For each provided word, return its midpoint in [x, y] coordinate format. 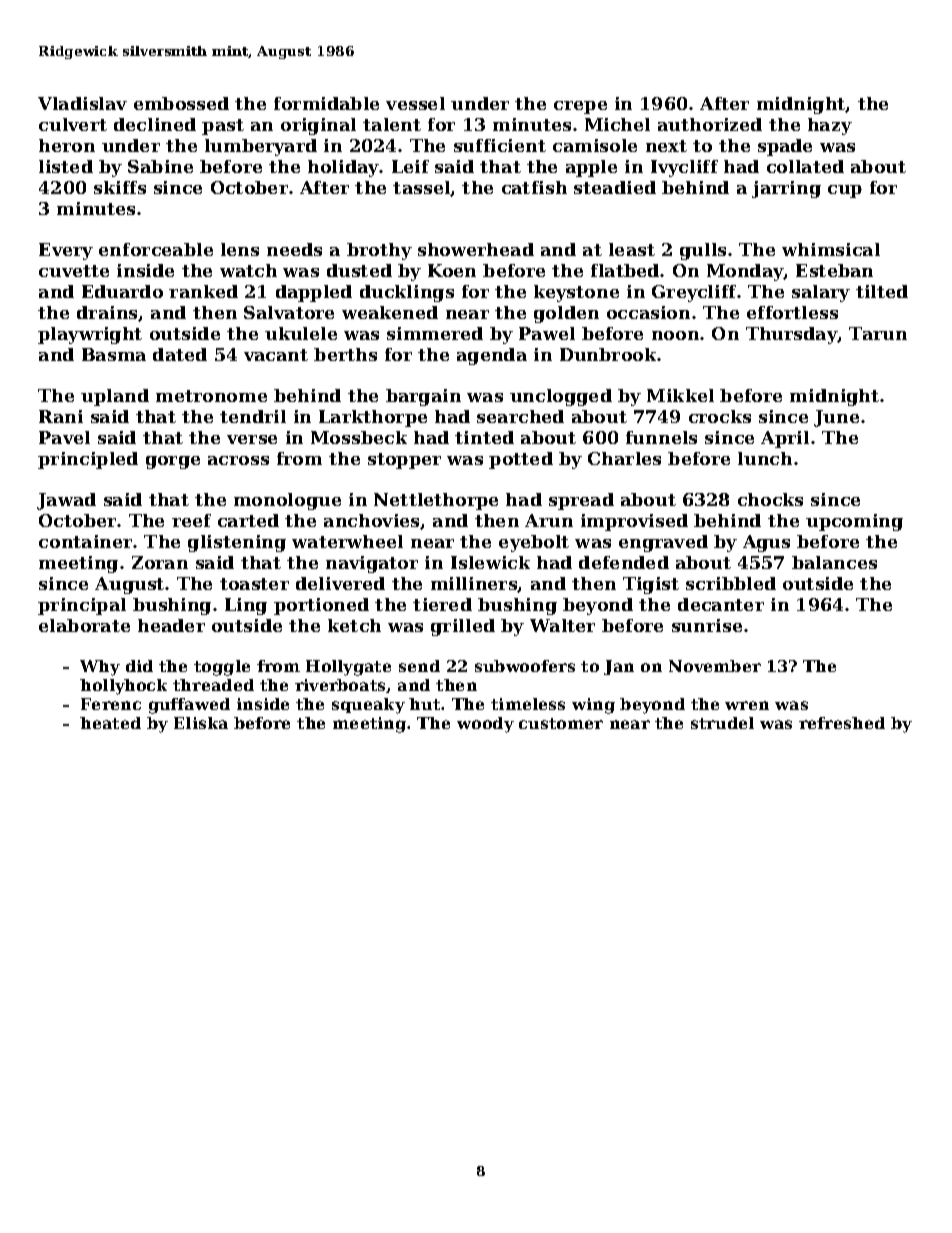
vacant [276, 355]
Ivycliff [684, 168]
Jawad [66, 501]
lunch [765, 458]
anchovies [371, 520]
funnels [661, 437]
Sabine [160, 166]
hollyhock [123, 687]
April [785, 439]
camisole [595, 145]
